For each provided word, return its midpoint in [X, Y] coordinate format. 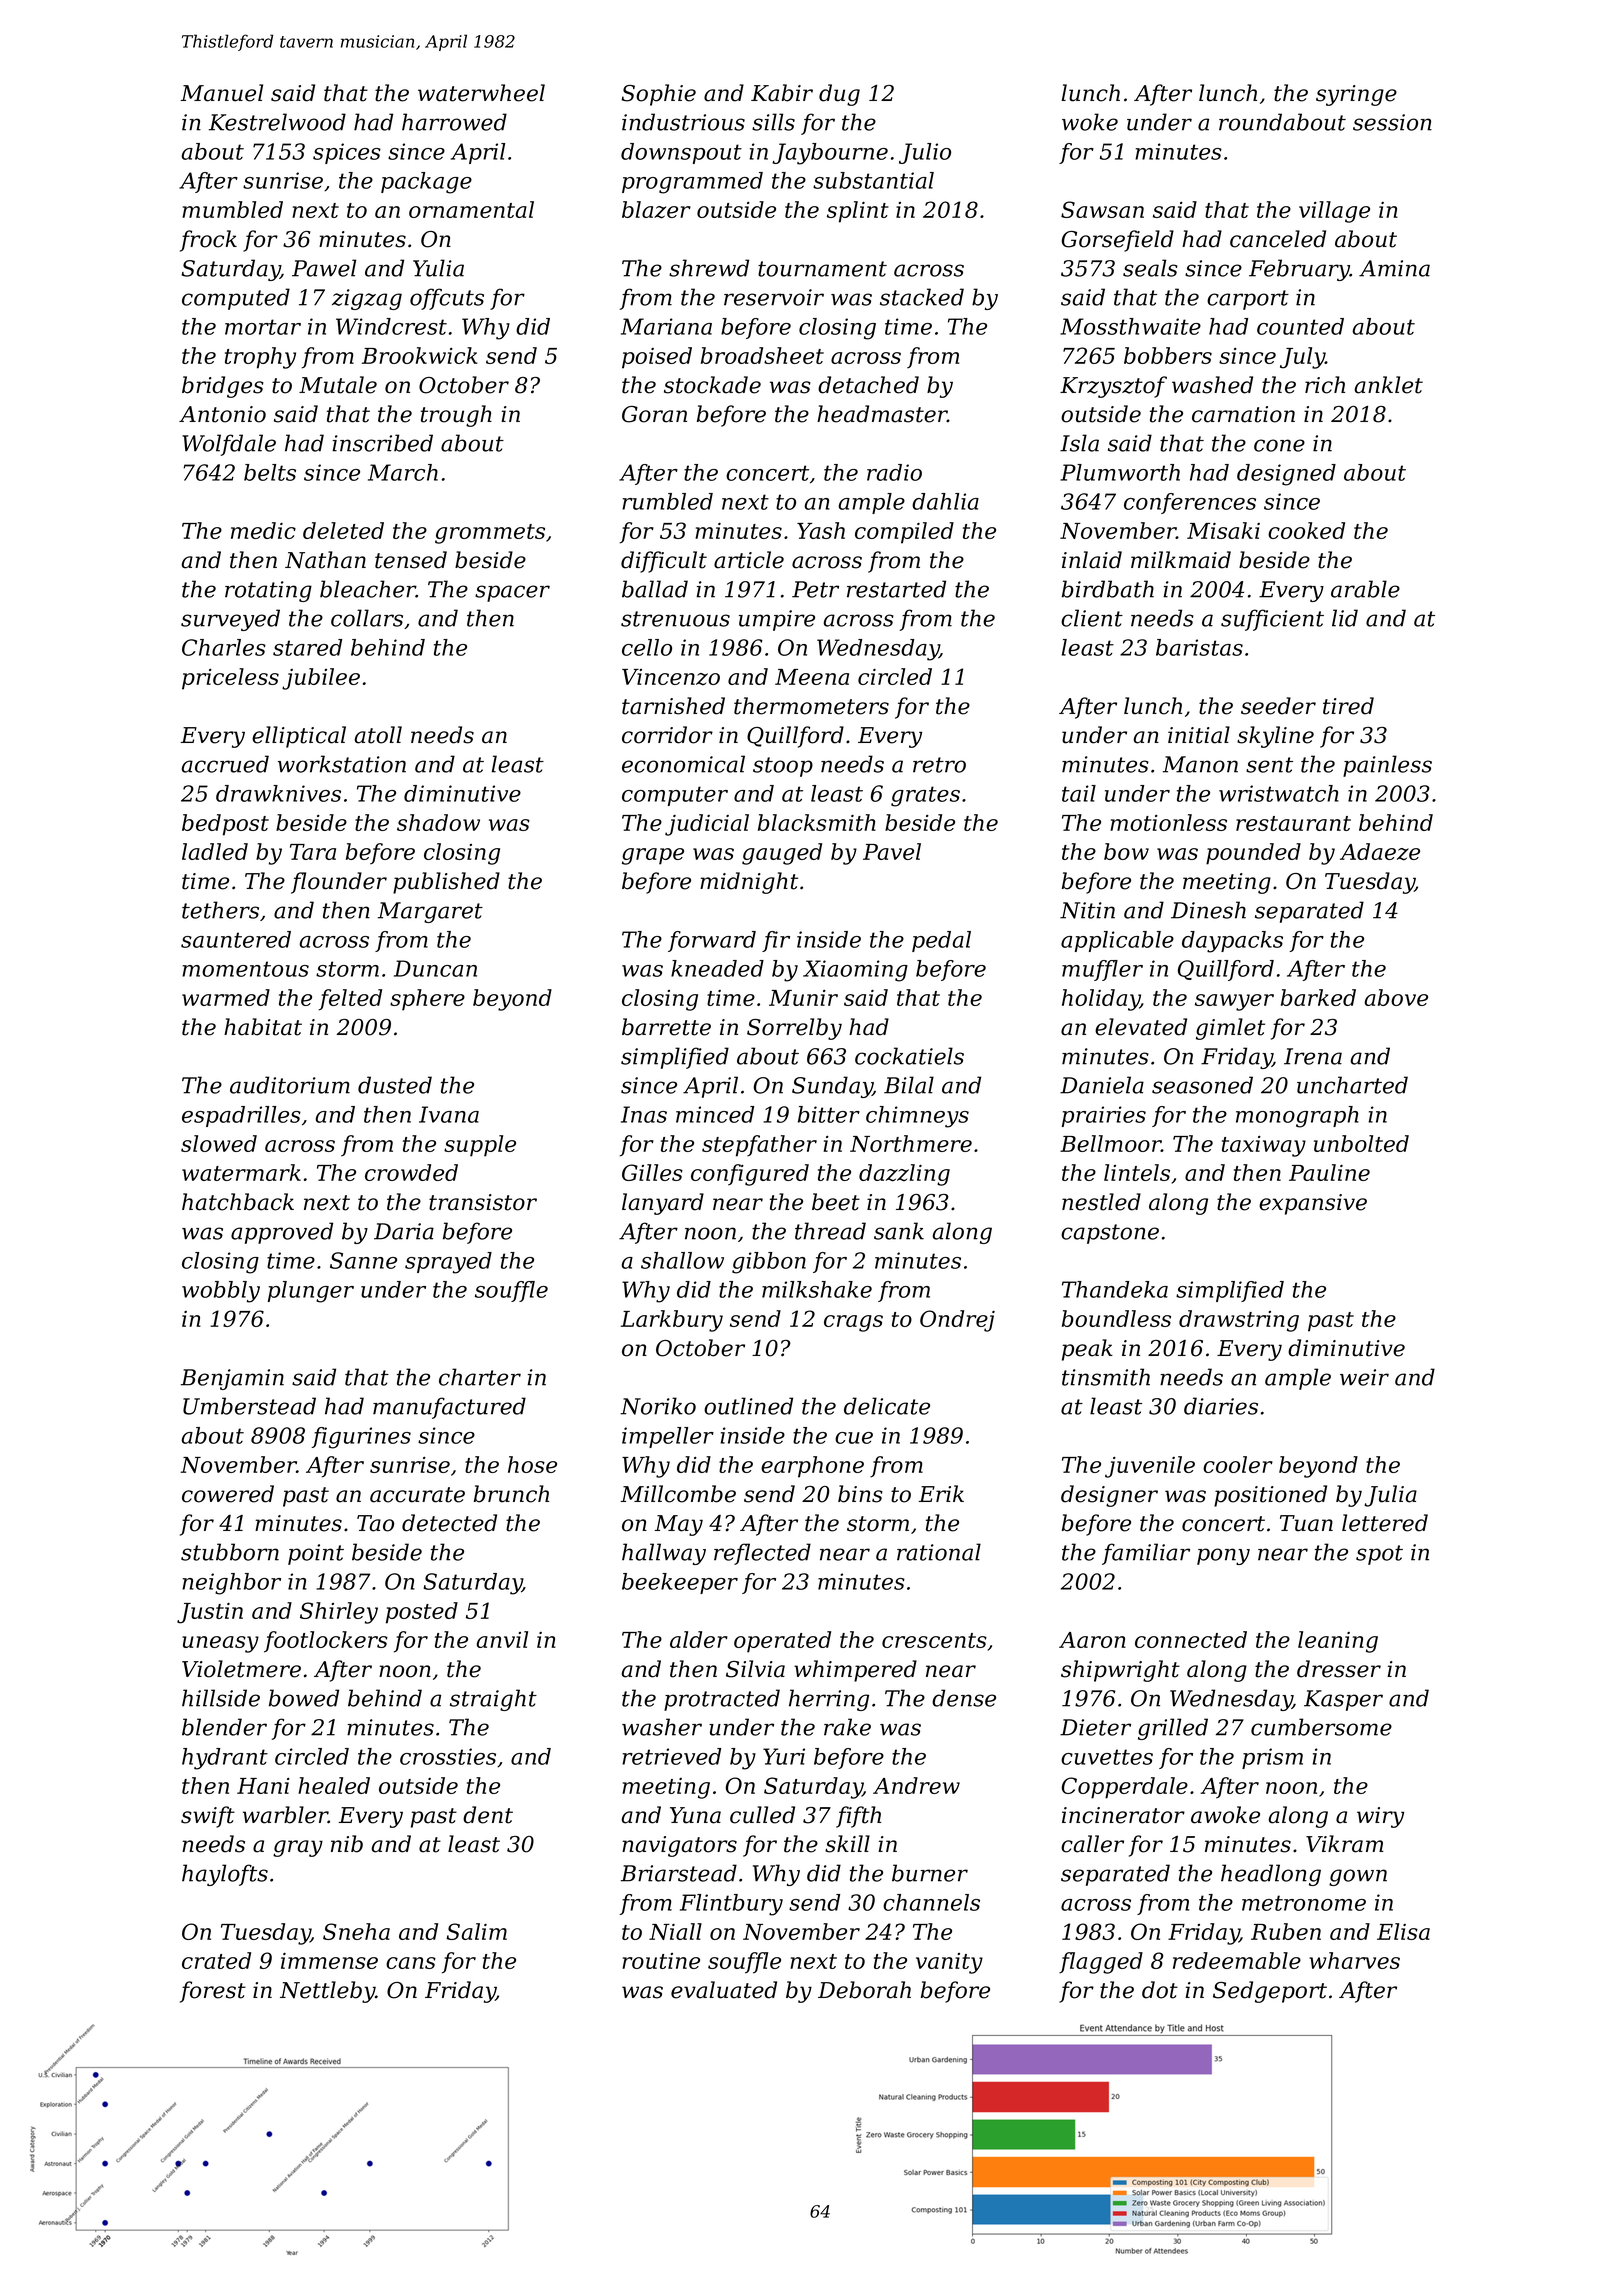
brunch [511, 1494]
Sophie [658, 95]
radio [894, 472]
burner [930, 1873]
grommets [490, 534]
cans [411, 1963]
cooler [1238, 1464]
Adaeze [1380, 852]
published [446, 883]
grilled [1173, 1729]
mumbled [232, 209]
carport [1248, 300]
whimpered [855, 1671]
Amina [1394, 268]
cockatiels [909, 1056]
